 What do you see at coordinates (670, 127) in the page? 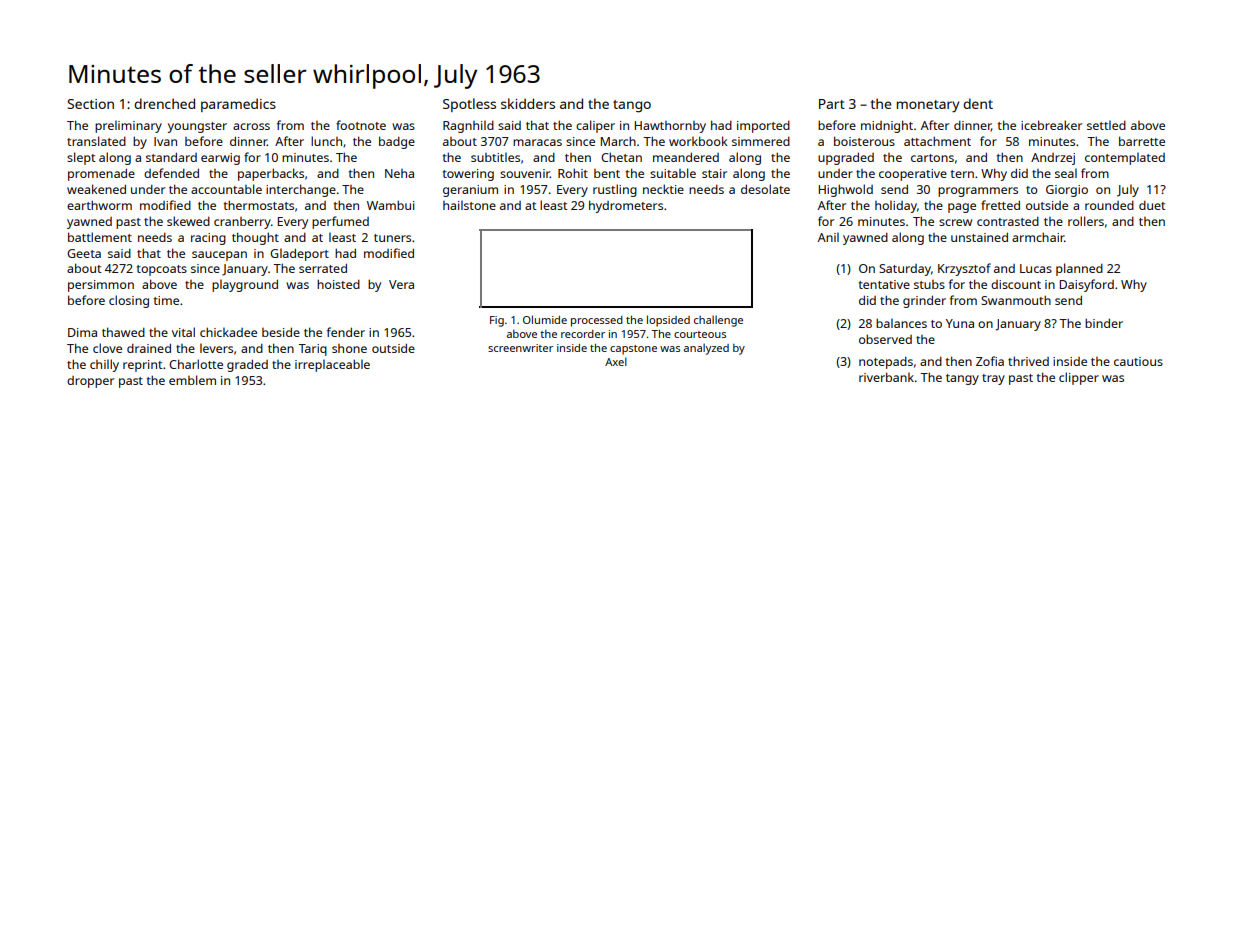
I see `Hawthornby` at bounding box center [670, 127].
